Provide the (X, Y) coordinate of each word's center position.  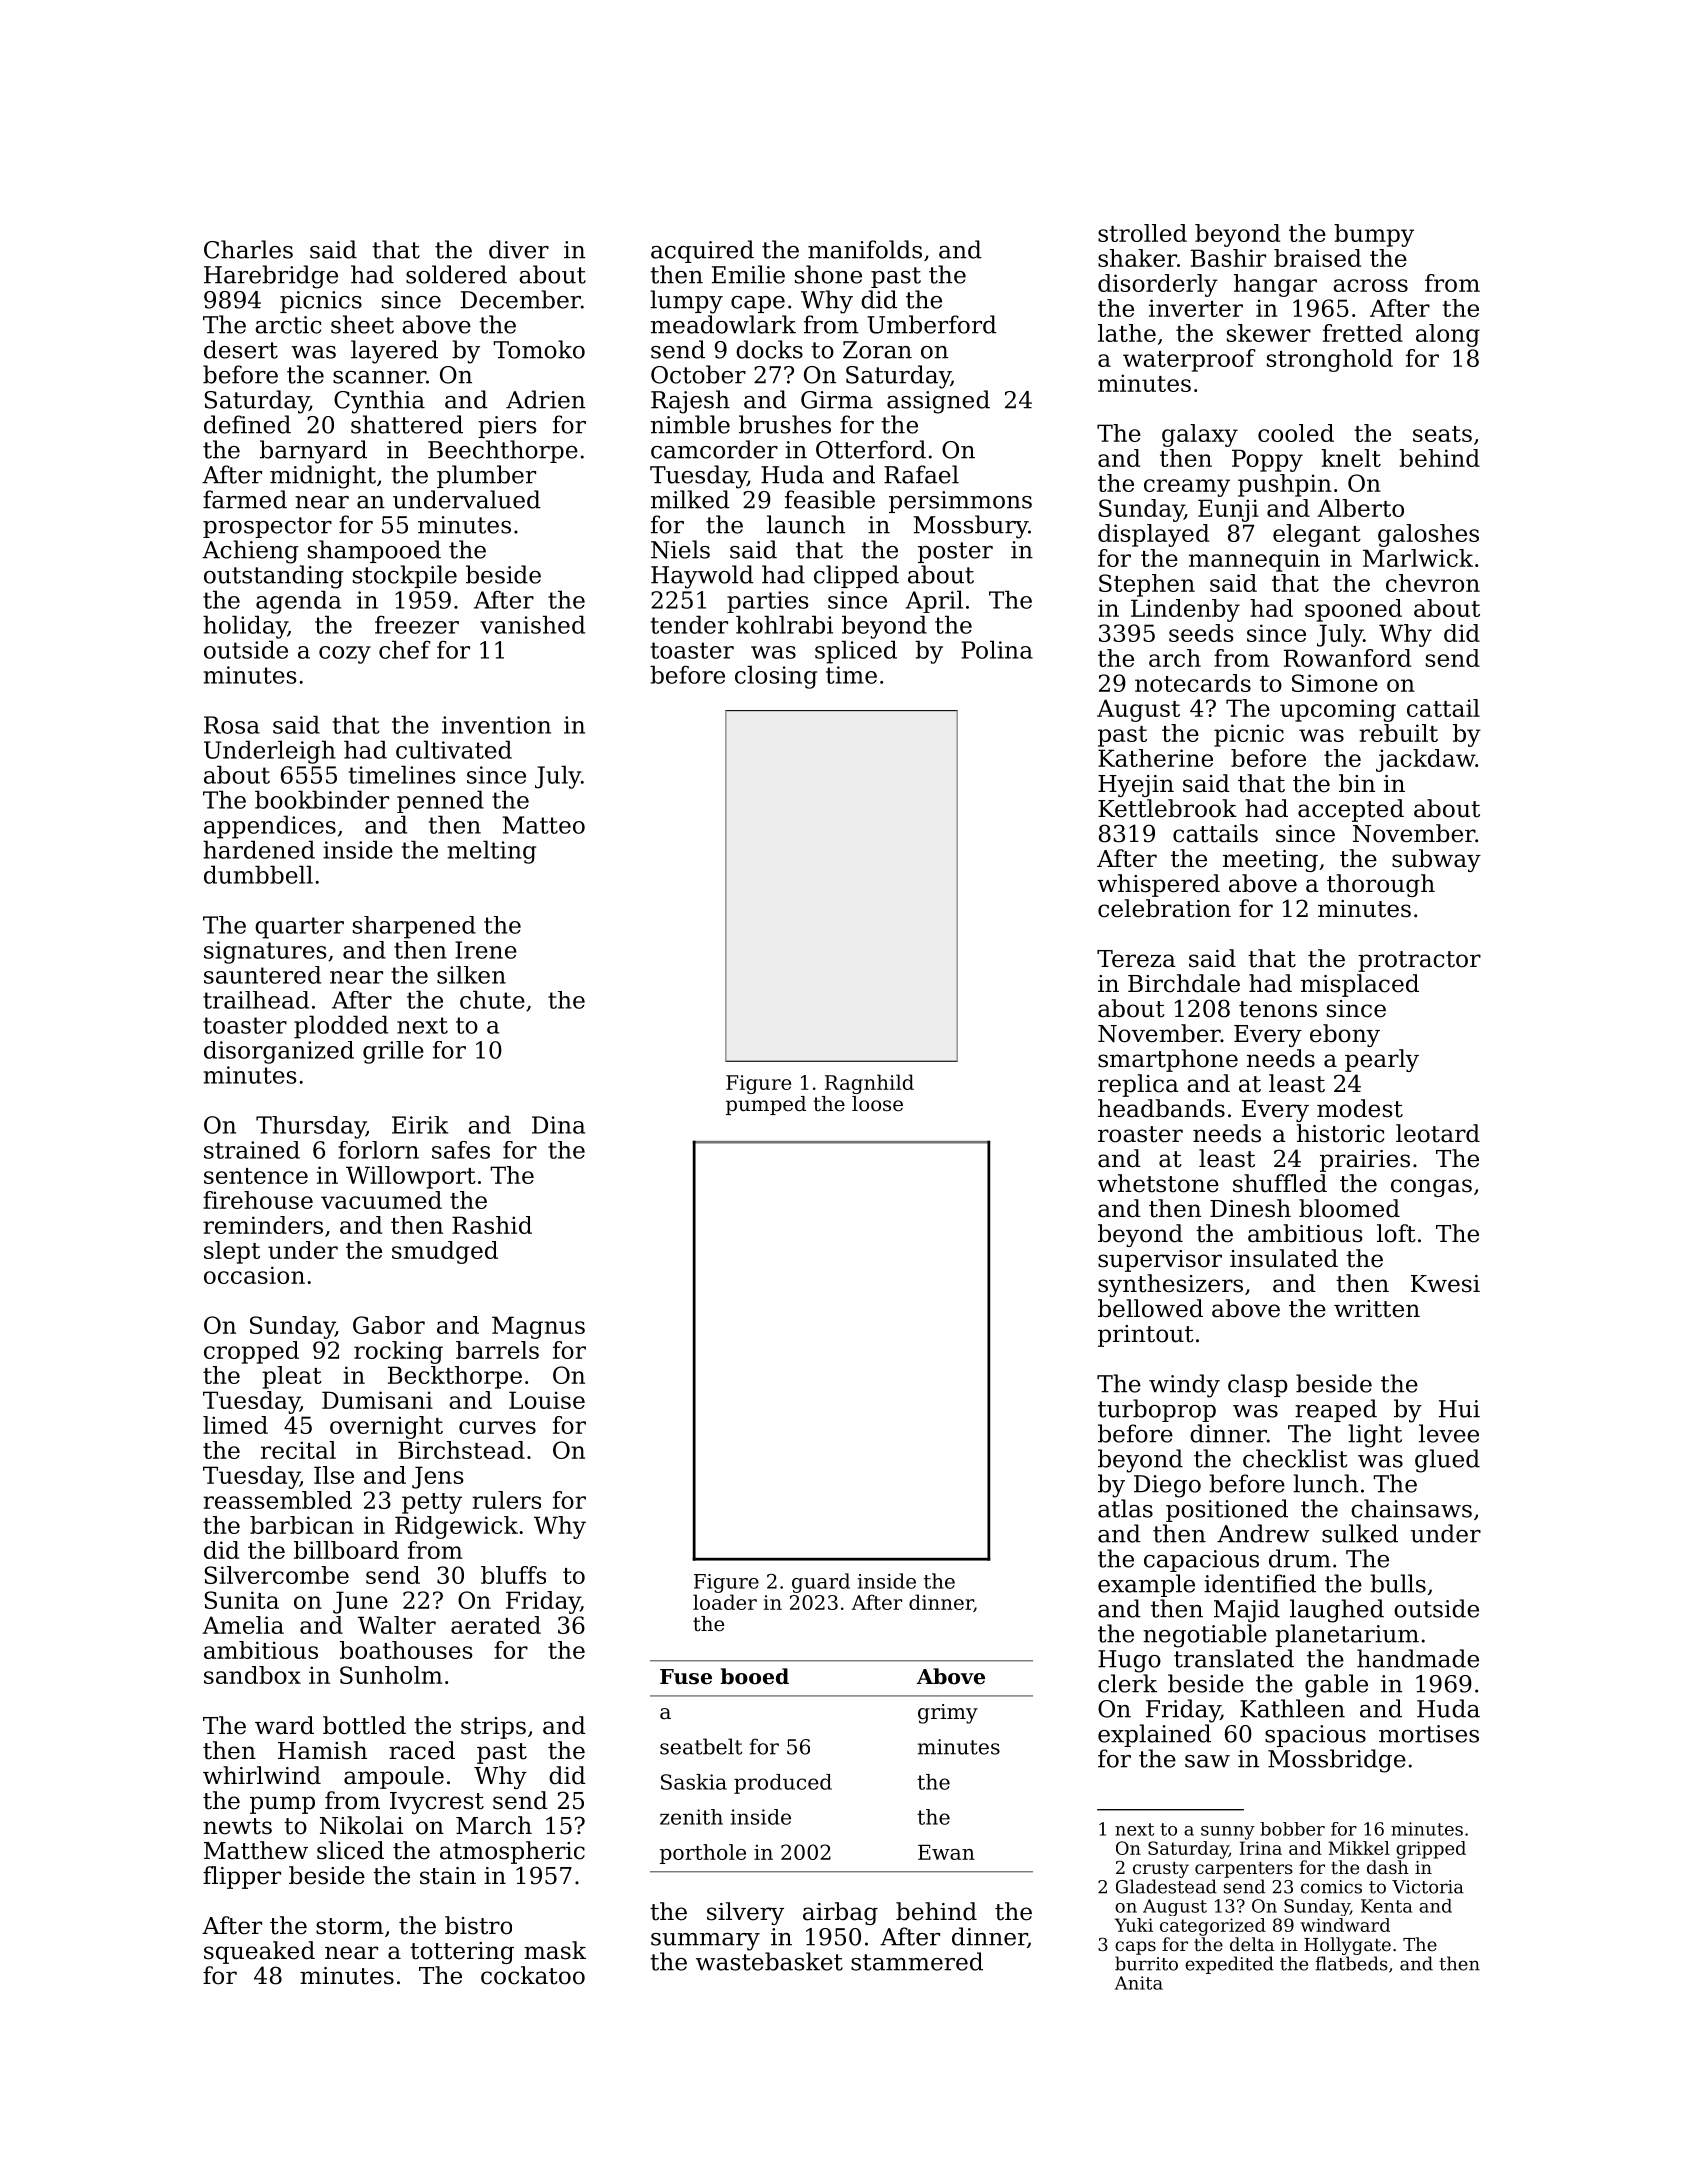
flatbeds (1351, 1963)
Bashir (1228, 258)
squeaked (259, 1952)
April (934, 601)
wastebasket (769, 1961)
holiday (245, 627)
